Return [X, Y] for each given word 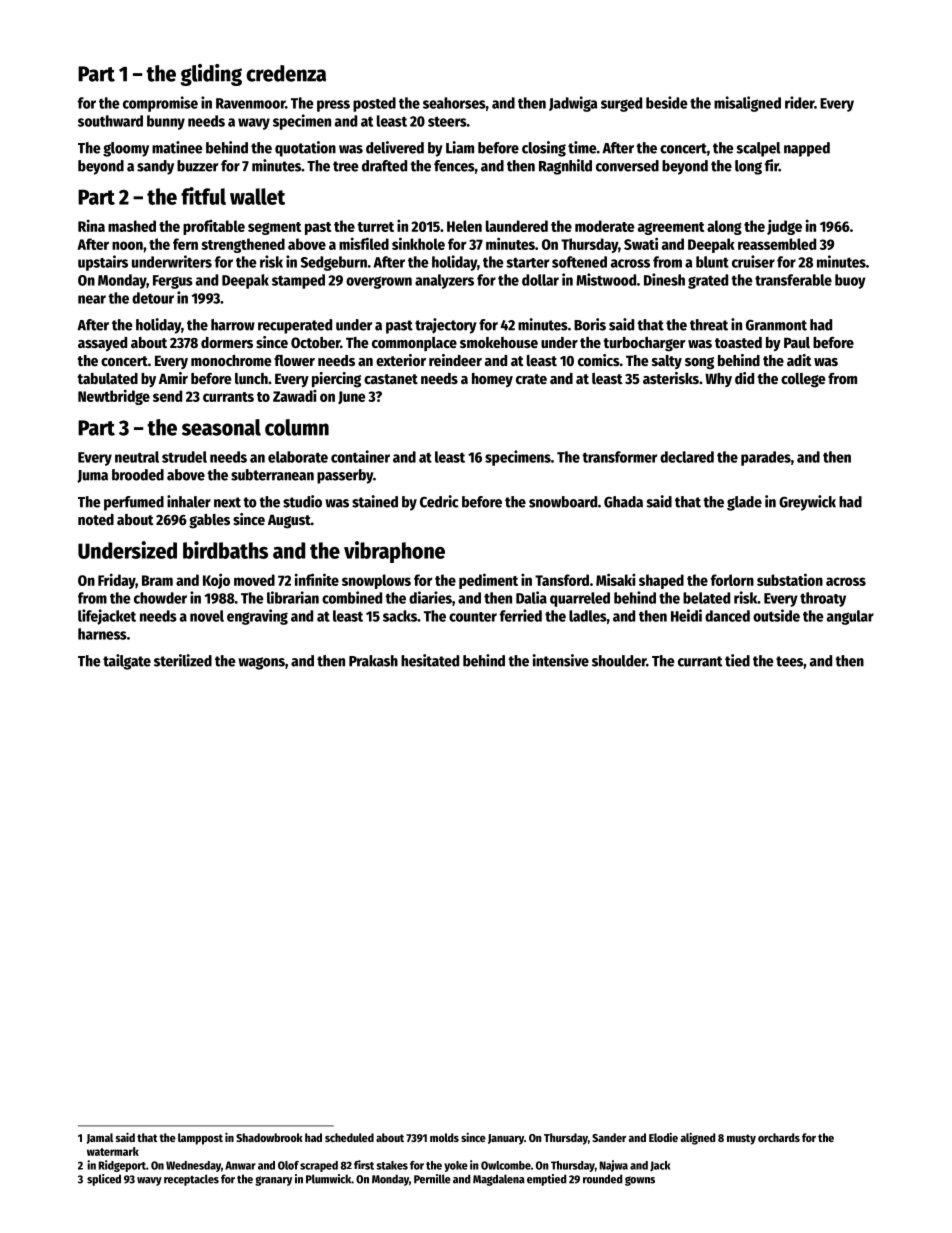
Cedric [439, 501]
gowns [640, 1181]
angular [850, 617]
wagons [261, 663]
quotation [305, 149]
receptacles [191, 1180]
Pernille [432, 1179]
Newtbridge [114, 397]
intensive [561, 660]
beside [667, 102]
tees [789, 661]
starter [527, 263]
